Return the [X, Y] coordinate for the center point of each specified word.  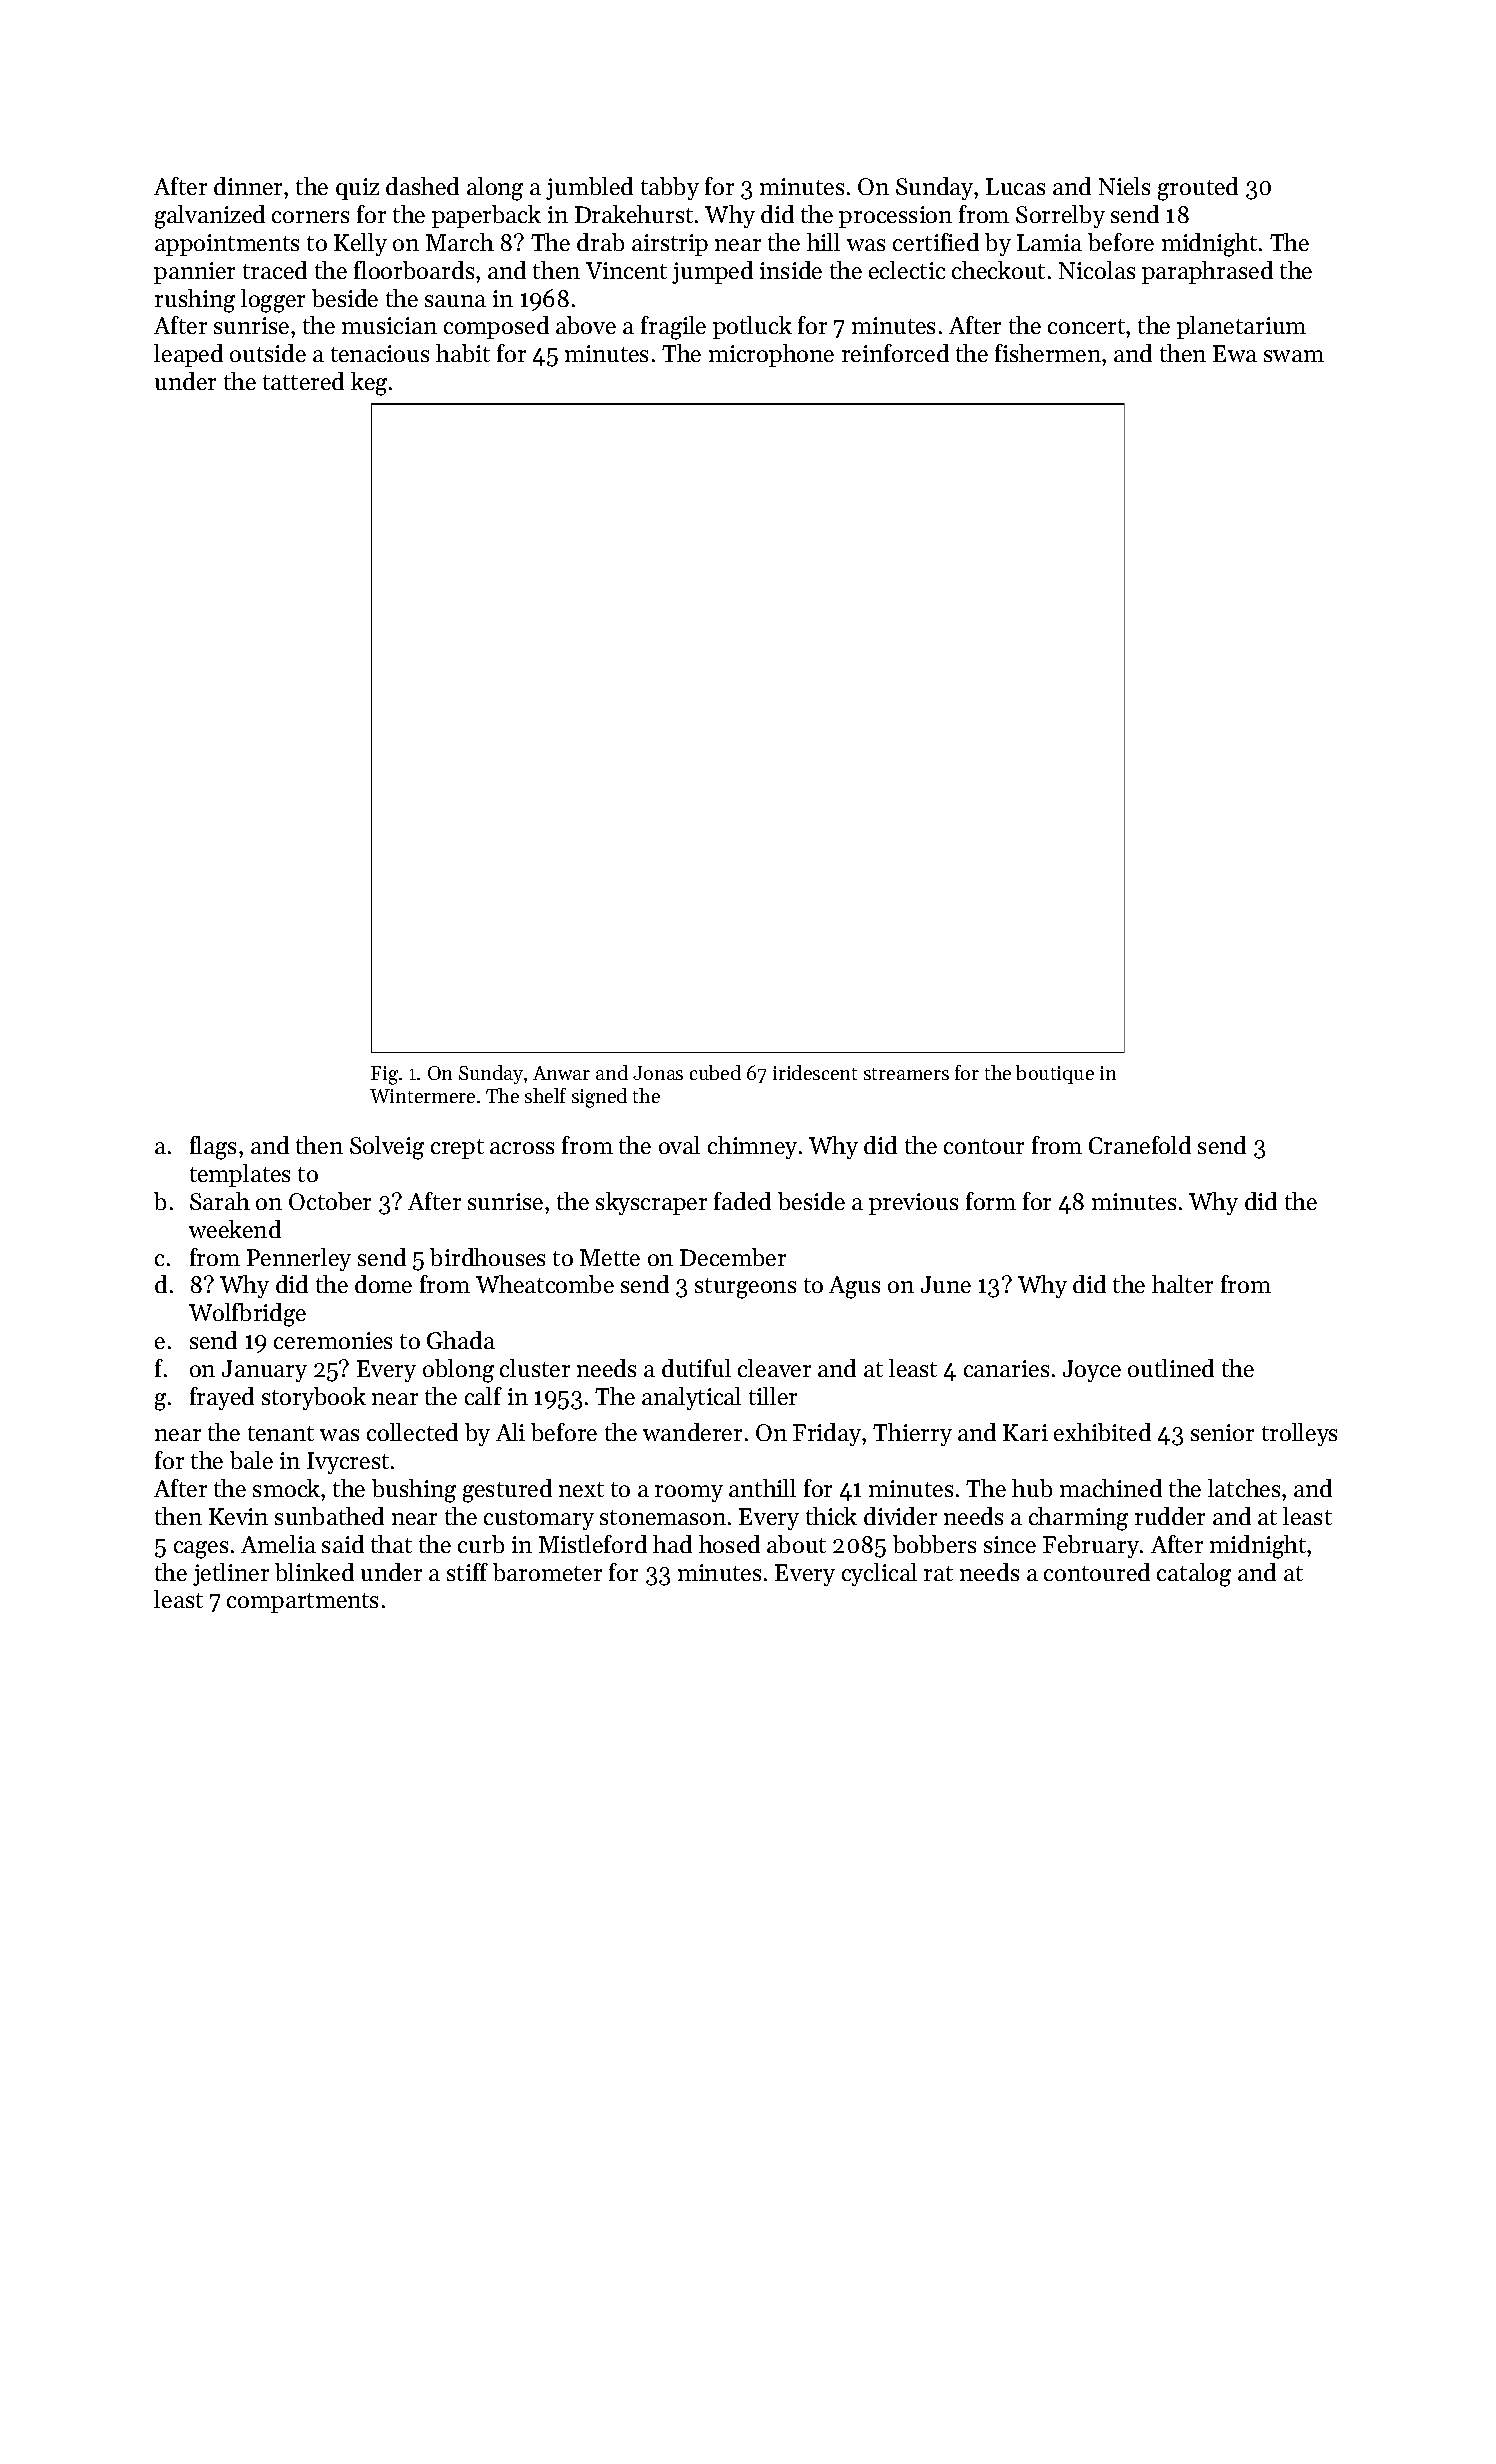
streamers [906, 1074]
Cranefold [1140, 1145]
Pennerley [299, 1259]
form [991, 1201]
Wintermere [422, 1096]
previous [913, 1204]
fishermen [1048, 353]
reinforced [895, 353]
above [586, 325]
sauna [455, 301]
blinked [314, 1572]
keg [369, 384]
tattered [303, 381]
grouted [1198, 189]
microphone [771, 355]
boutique [1055, 1074]
